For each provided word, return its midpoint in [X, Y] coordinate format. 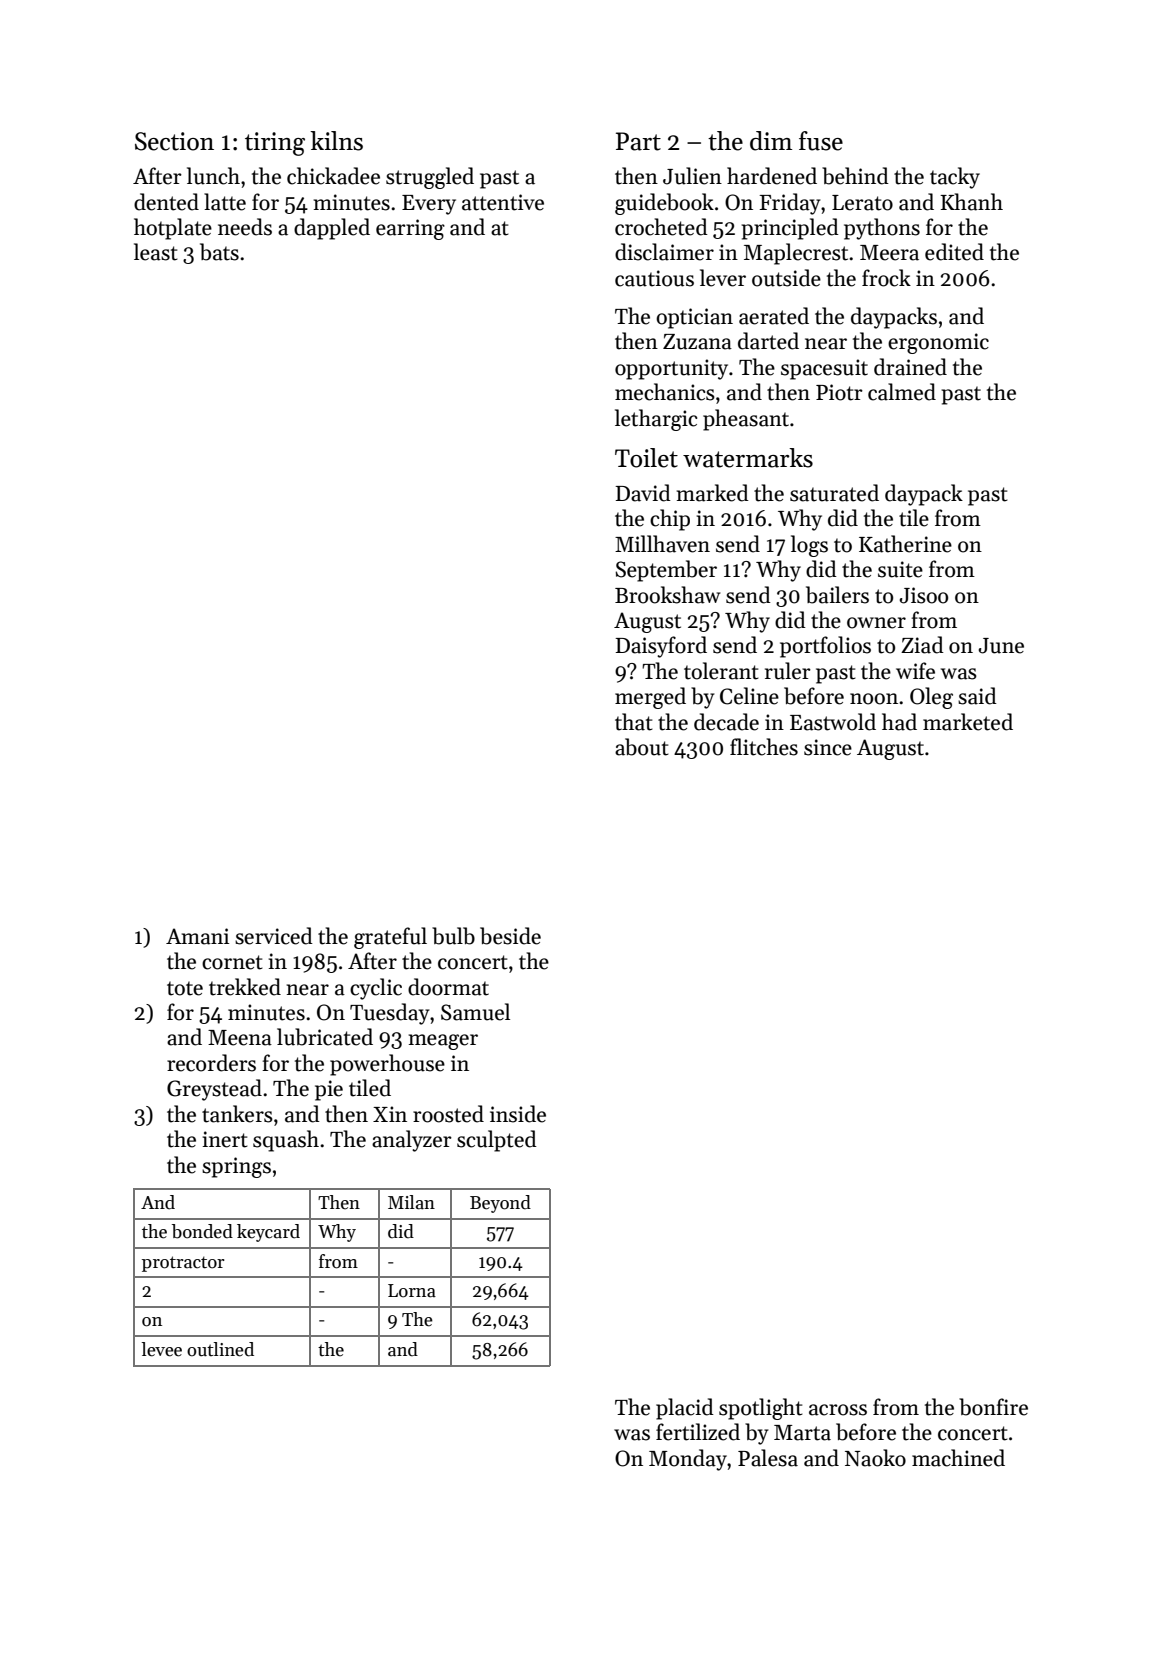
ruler [788, 671]
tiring [275, 144]
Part [638, 141]
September [666, 571]
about [642, 747]
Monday [688, 1460]
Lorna [412, 1291]
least [156, 252]
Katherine [905, 544]
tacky [955, 178]
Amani [197, 936]
